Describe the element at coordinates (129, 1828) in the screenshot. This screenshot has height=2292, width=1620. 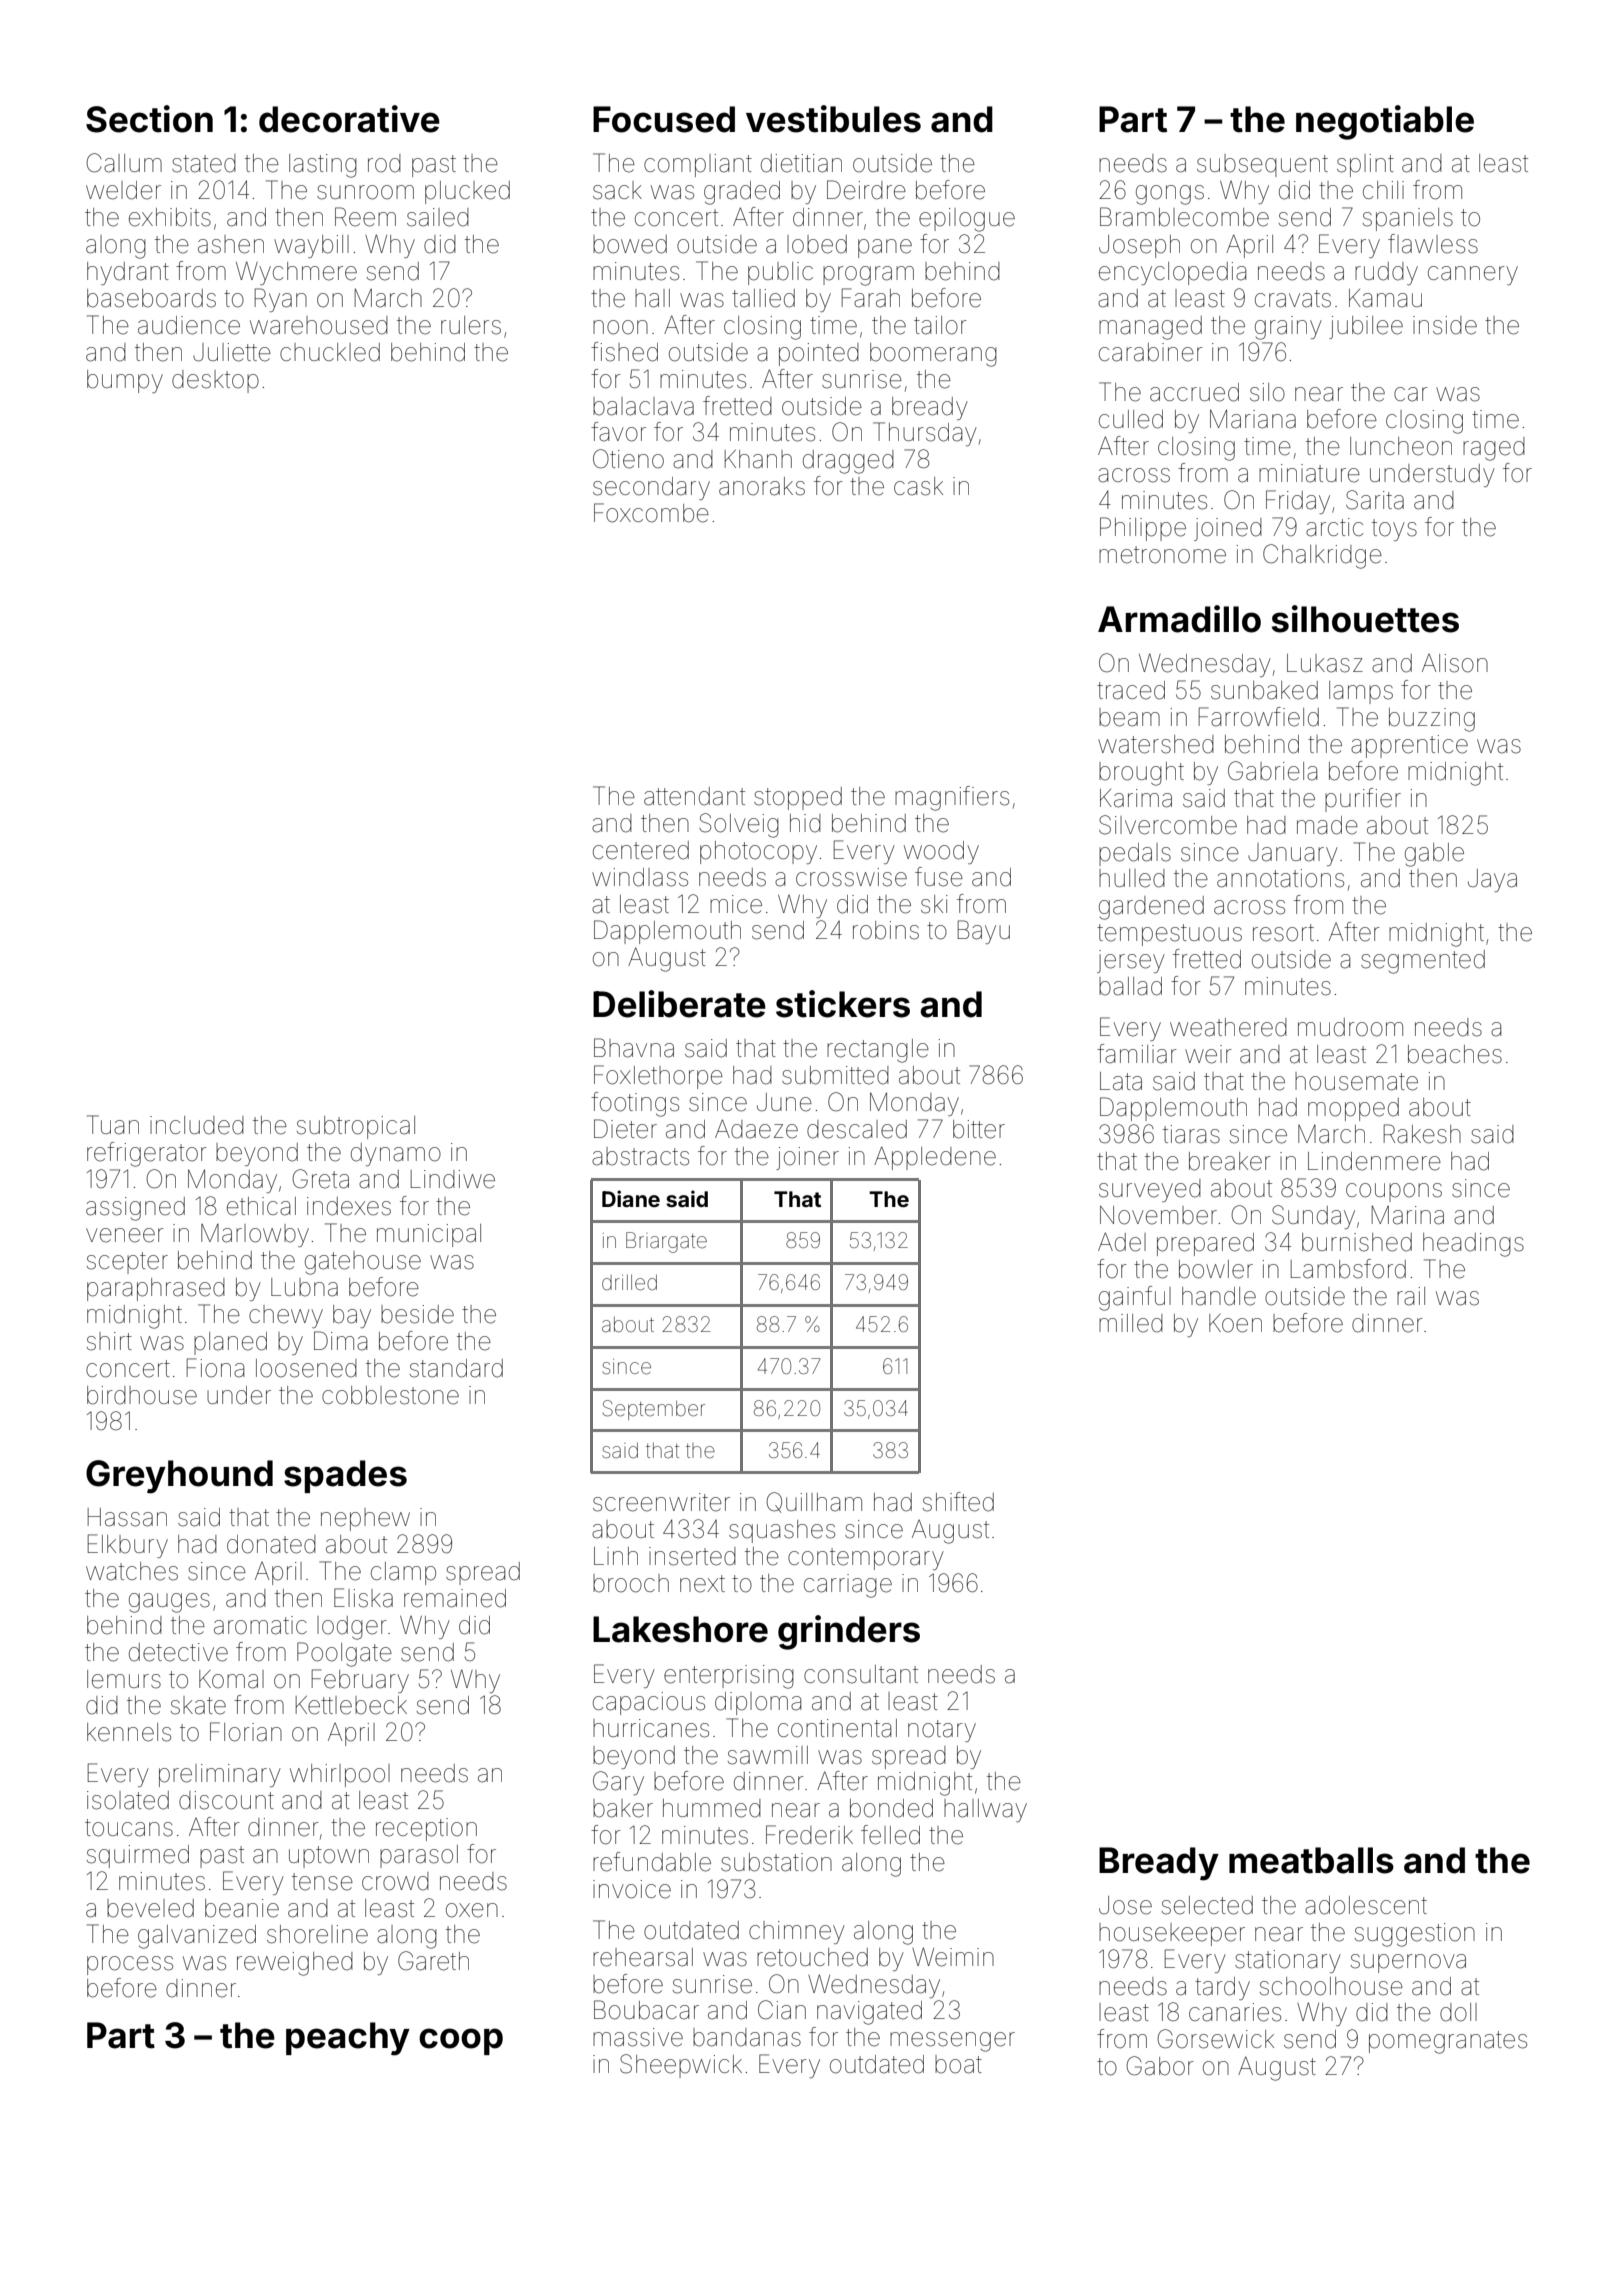
I see `toucans` at that location.
